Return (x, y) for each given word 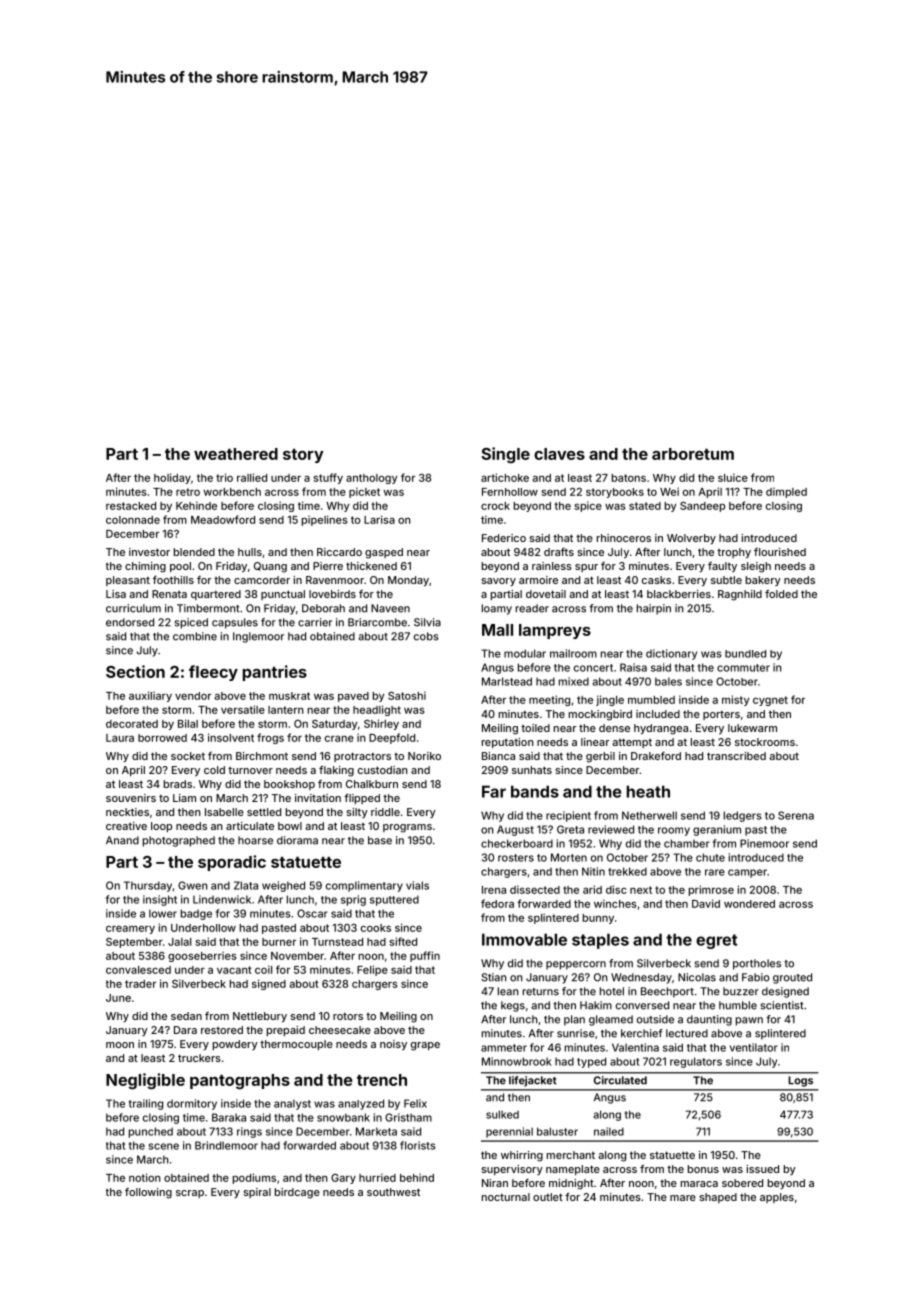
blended (194, 552)
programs (407, 828)
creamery (130, 929)
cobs (426, 636)
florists (418, 1145)
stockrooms (765, 742)
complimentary (364, 886)
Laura (120, 738)
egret (716, 941)
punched (151, 1132)
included (658, 714)
